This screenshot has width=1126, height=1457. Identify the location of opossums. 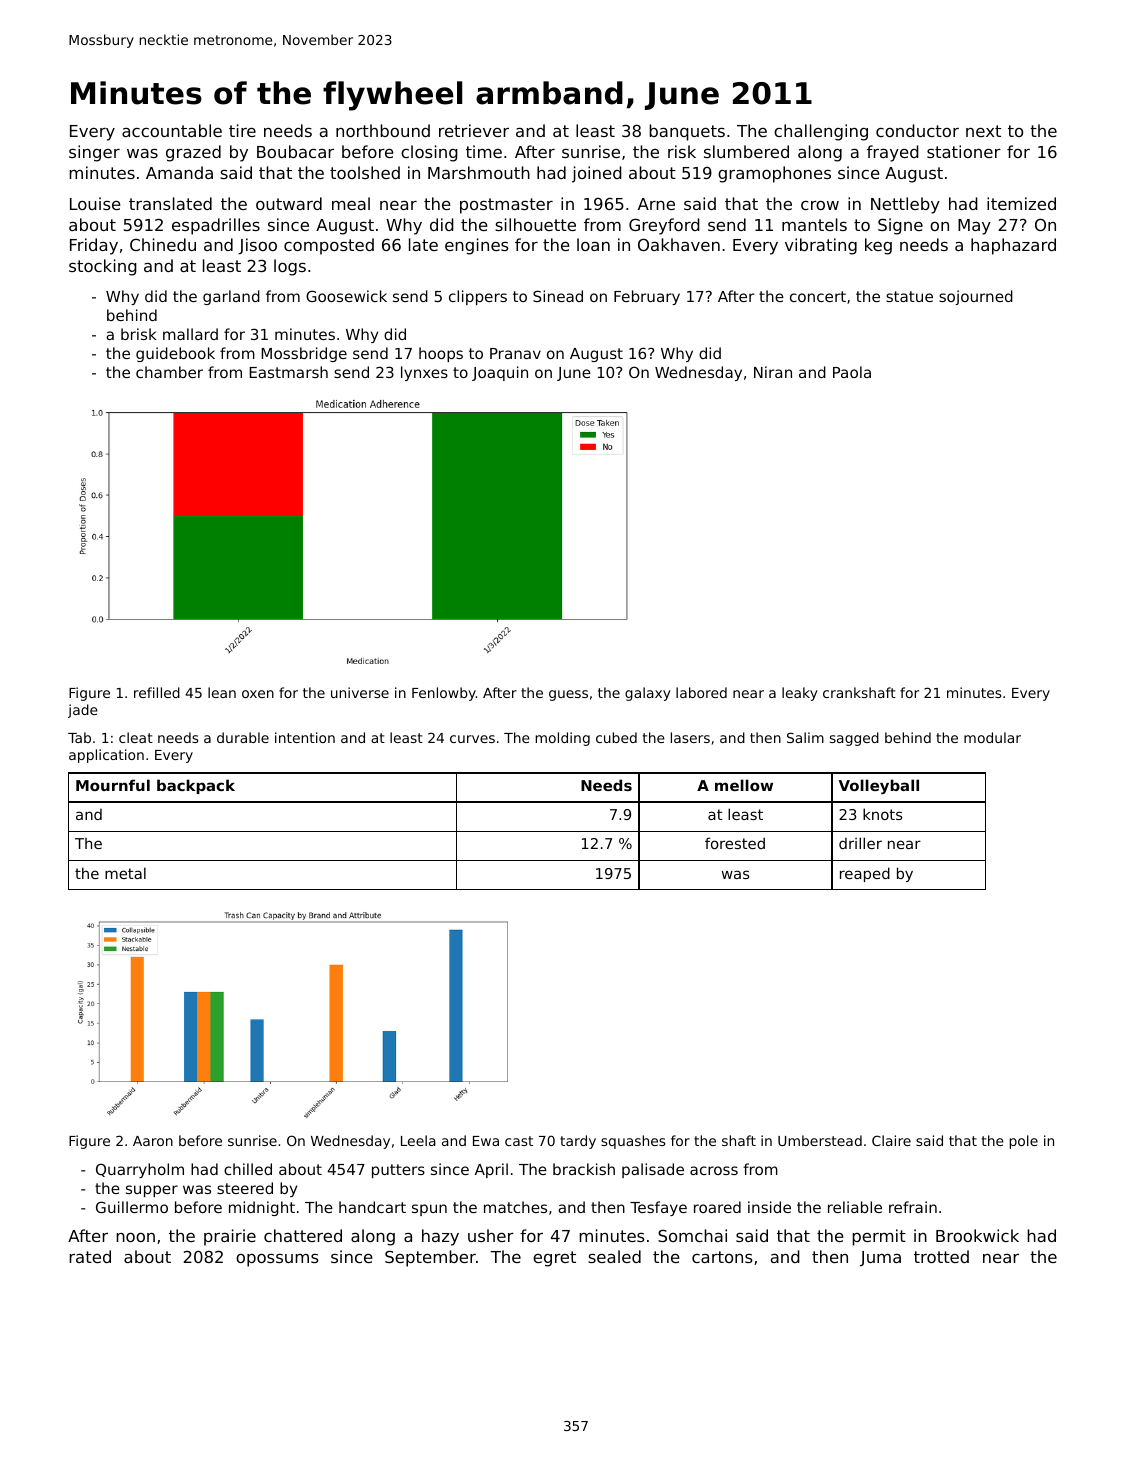
(277, 1260).
